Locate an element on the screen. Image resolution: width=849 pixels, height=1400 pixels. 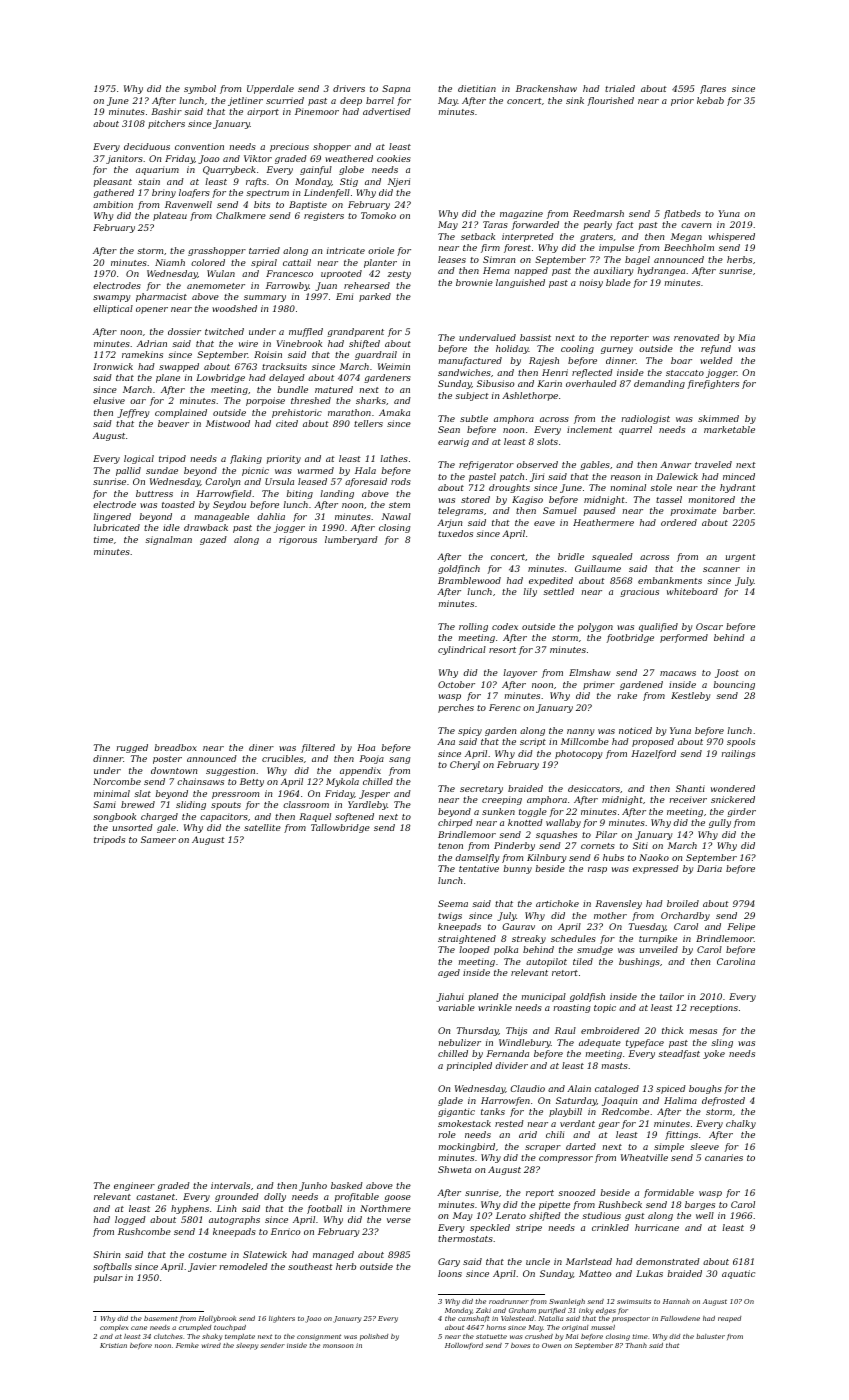
layover is located at coordinates (520, 673).
